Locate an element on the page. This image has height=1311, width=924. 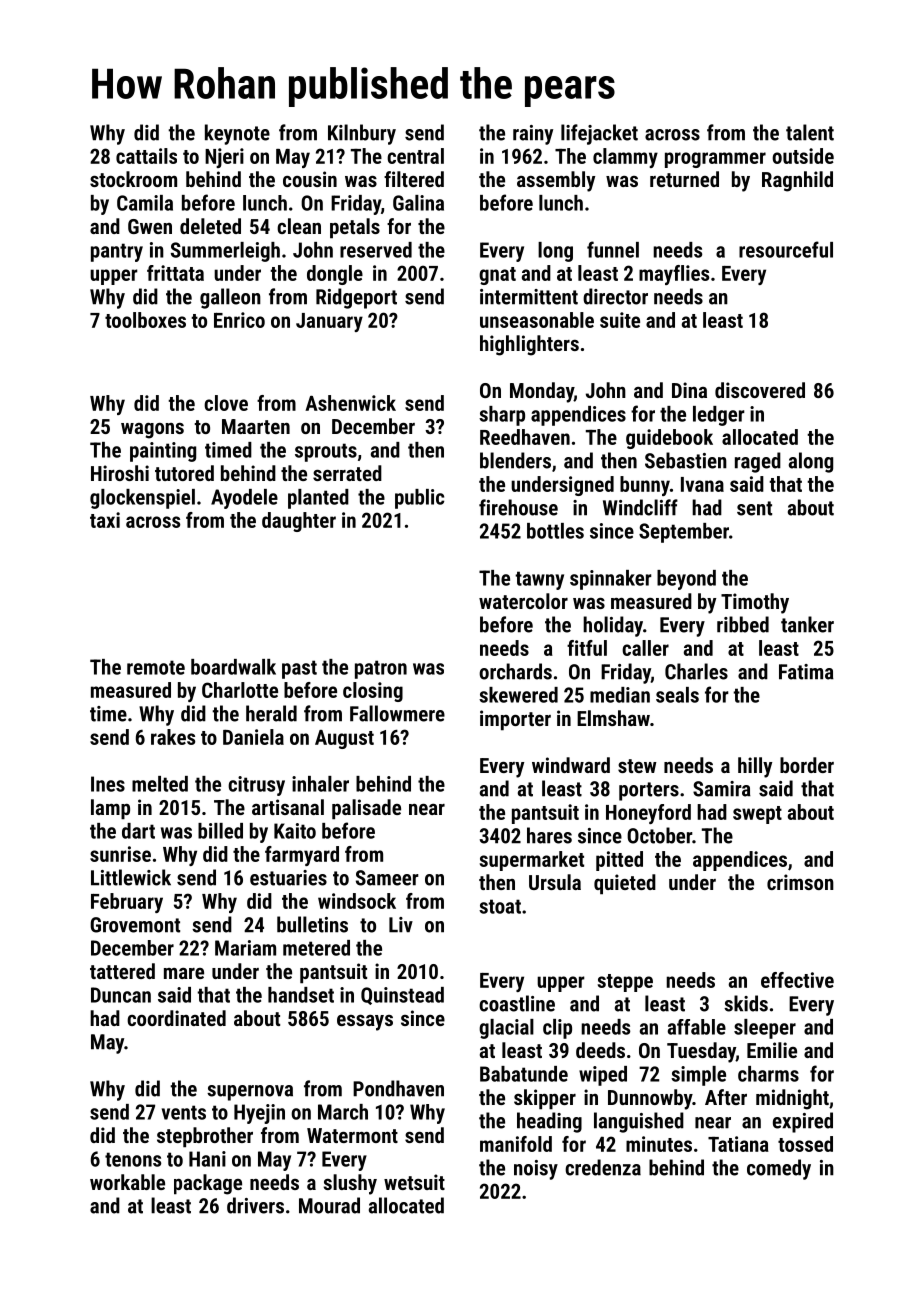
stoat is located at coordinates (500, 906).
